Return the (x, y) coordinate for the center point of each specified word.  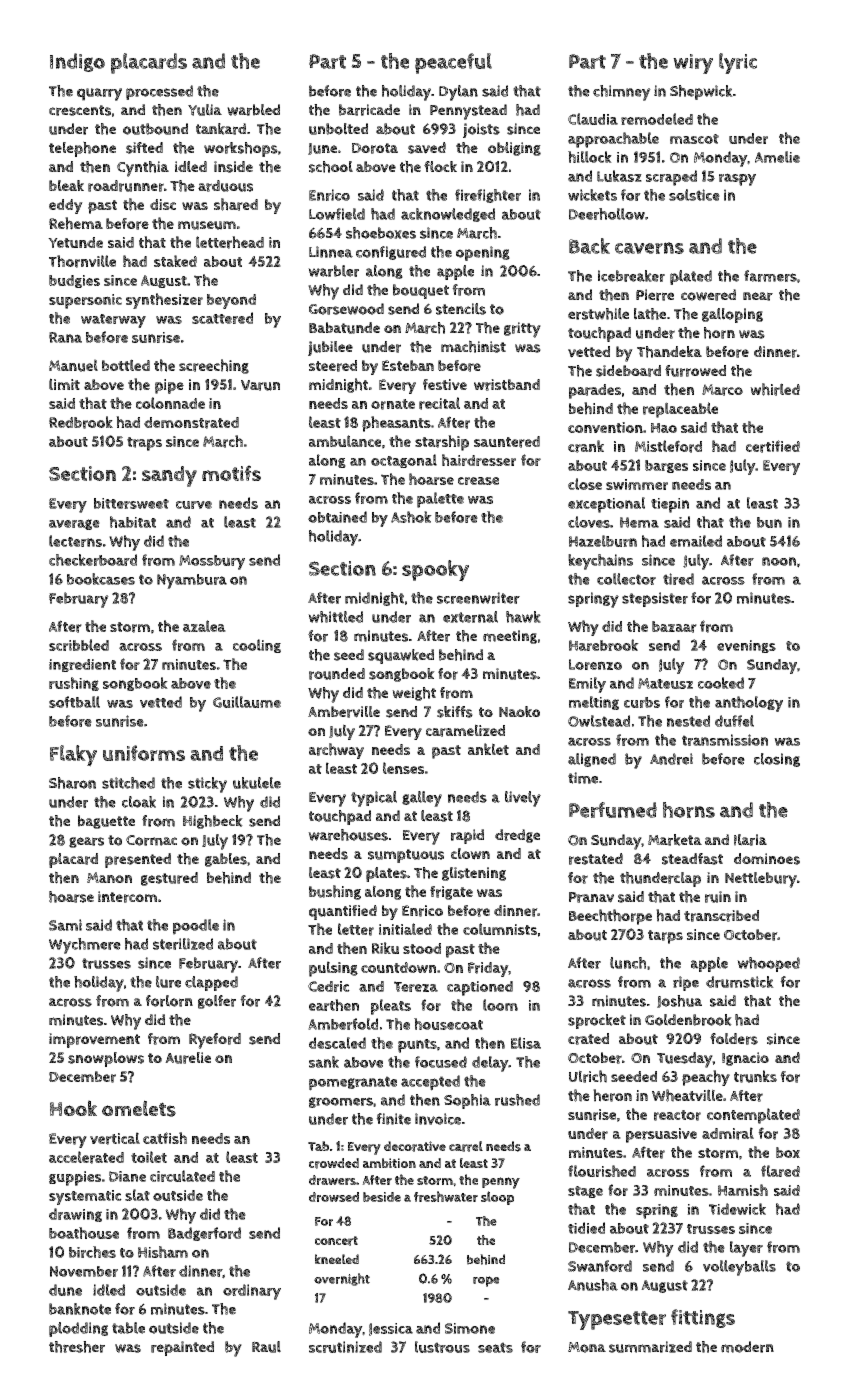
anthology (749, 704)
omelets (139, 1108)
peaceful (453, 63)
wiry (693, 64)
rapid (467, 836)
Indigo (77, 62)
